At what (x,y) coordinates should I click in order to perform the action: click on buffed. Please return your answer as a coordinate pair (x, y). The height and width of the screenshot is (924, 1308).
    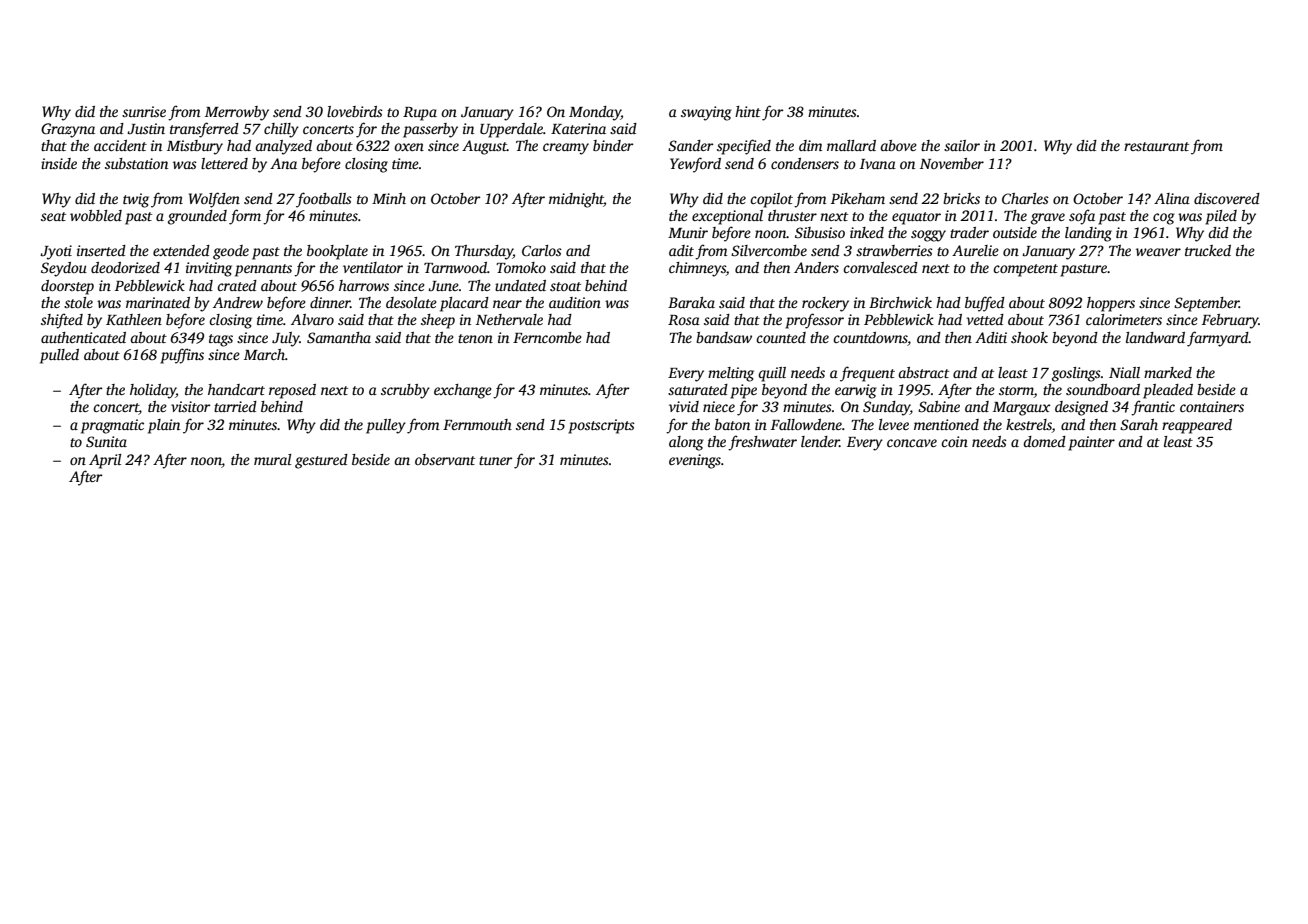
    Looking at the image, I should click on (985, 304).
